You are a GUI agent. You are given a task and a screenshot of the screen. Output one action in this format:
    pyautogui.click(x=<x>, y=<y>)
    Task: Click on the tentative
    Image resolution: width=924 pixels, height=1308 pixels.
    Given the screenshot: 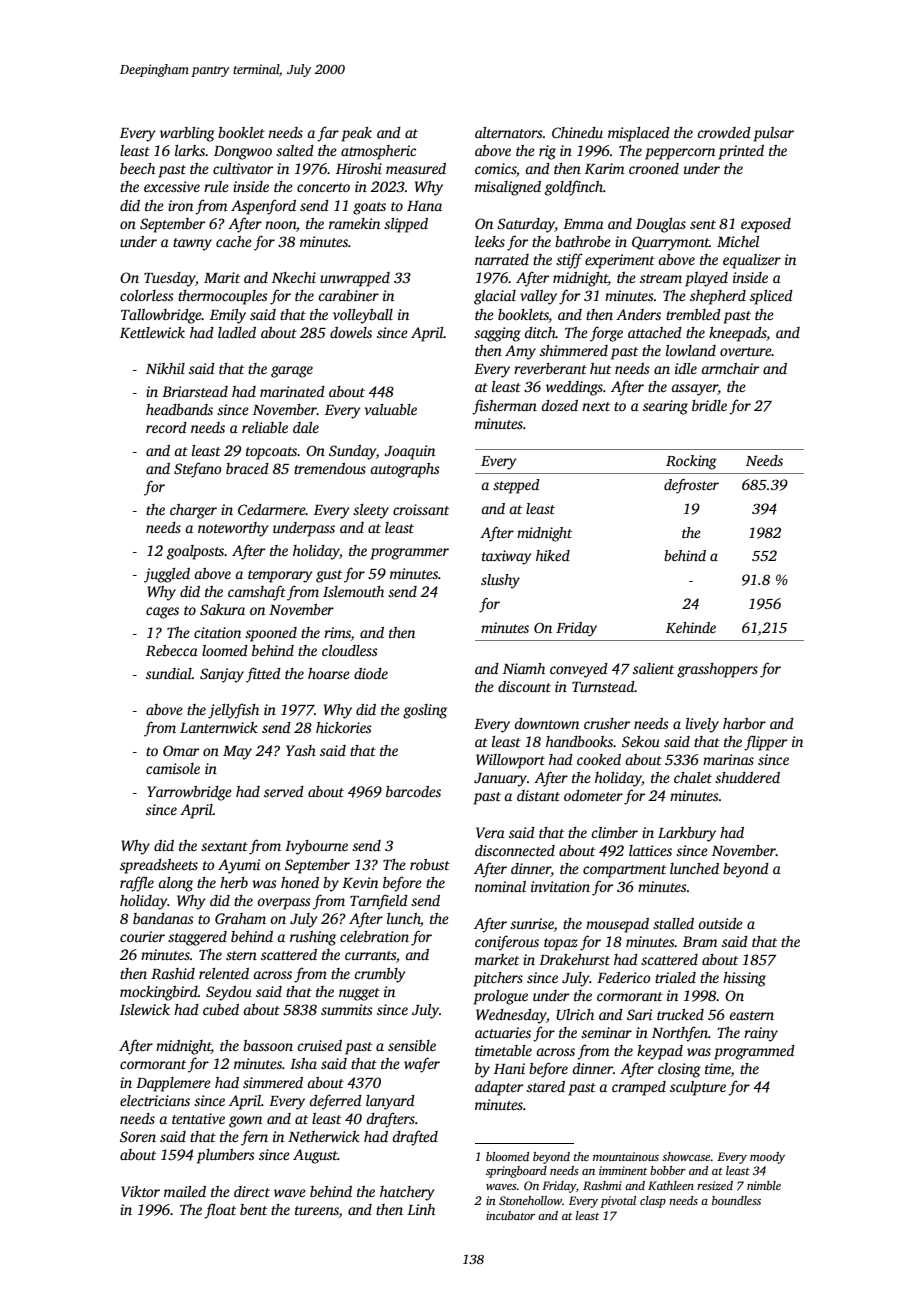 What is the action you would take?
    pyautogui.click(x=198, y=1118)
